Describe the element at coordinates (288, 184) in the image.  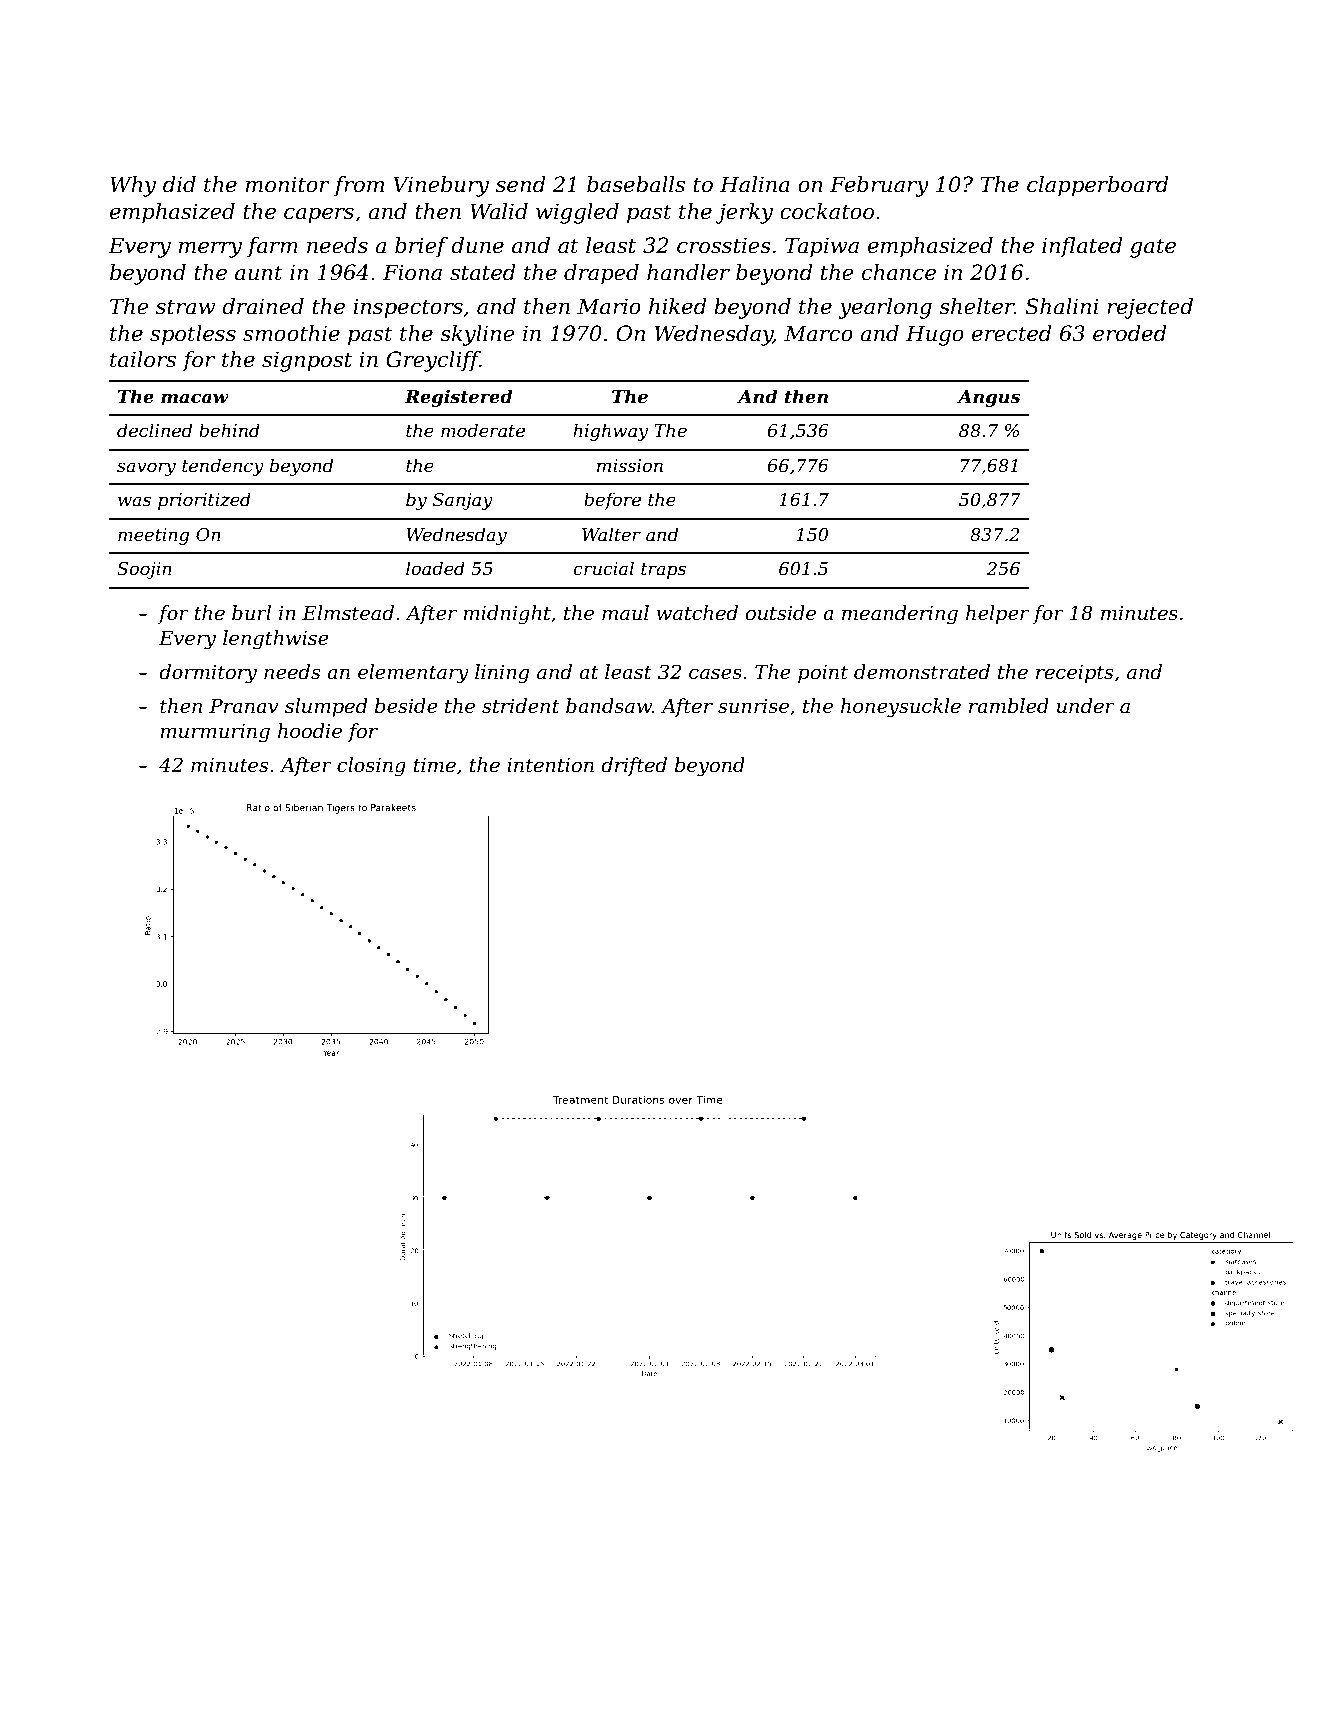
I see `monitor` at that location.
